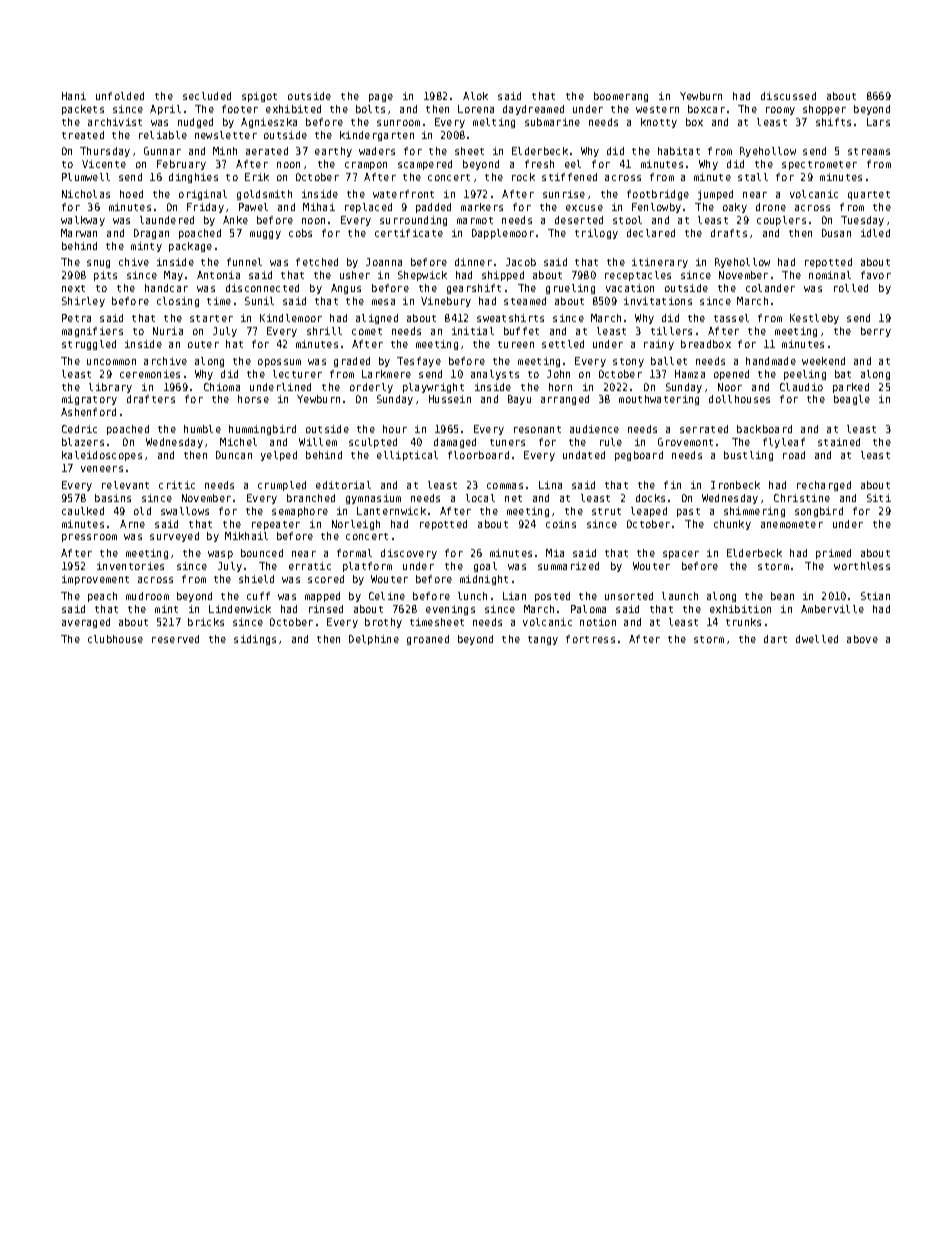 The height and width of the screenshot is (1233, 952). What do you see at coordinates (377, 319) in the screenshot?
I see `aligned` at bounding box center [377, 319].
